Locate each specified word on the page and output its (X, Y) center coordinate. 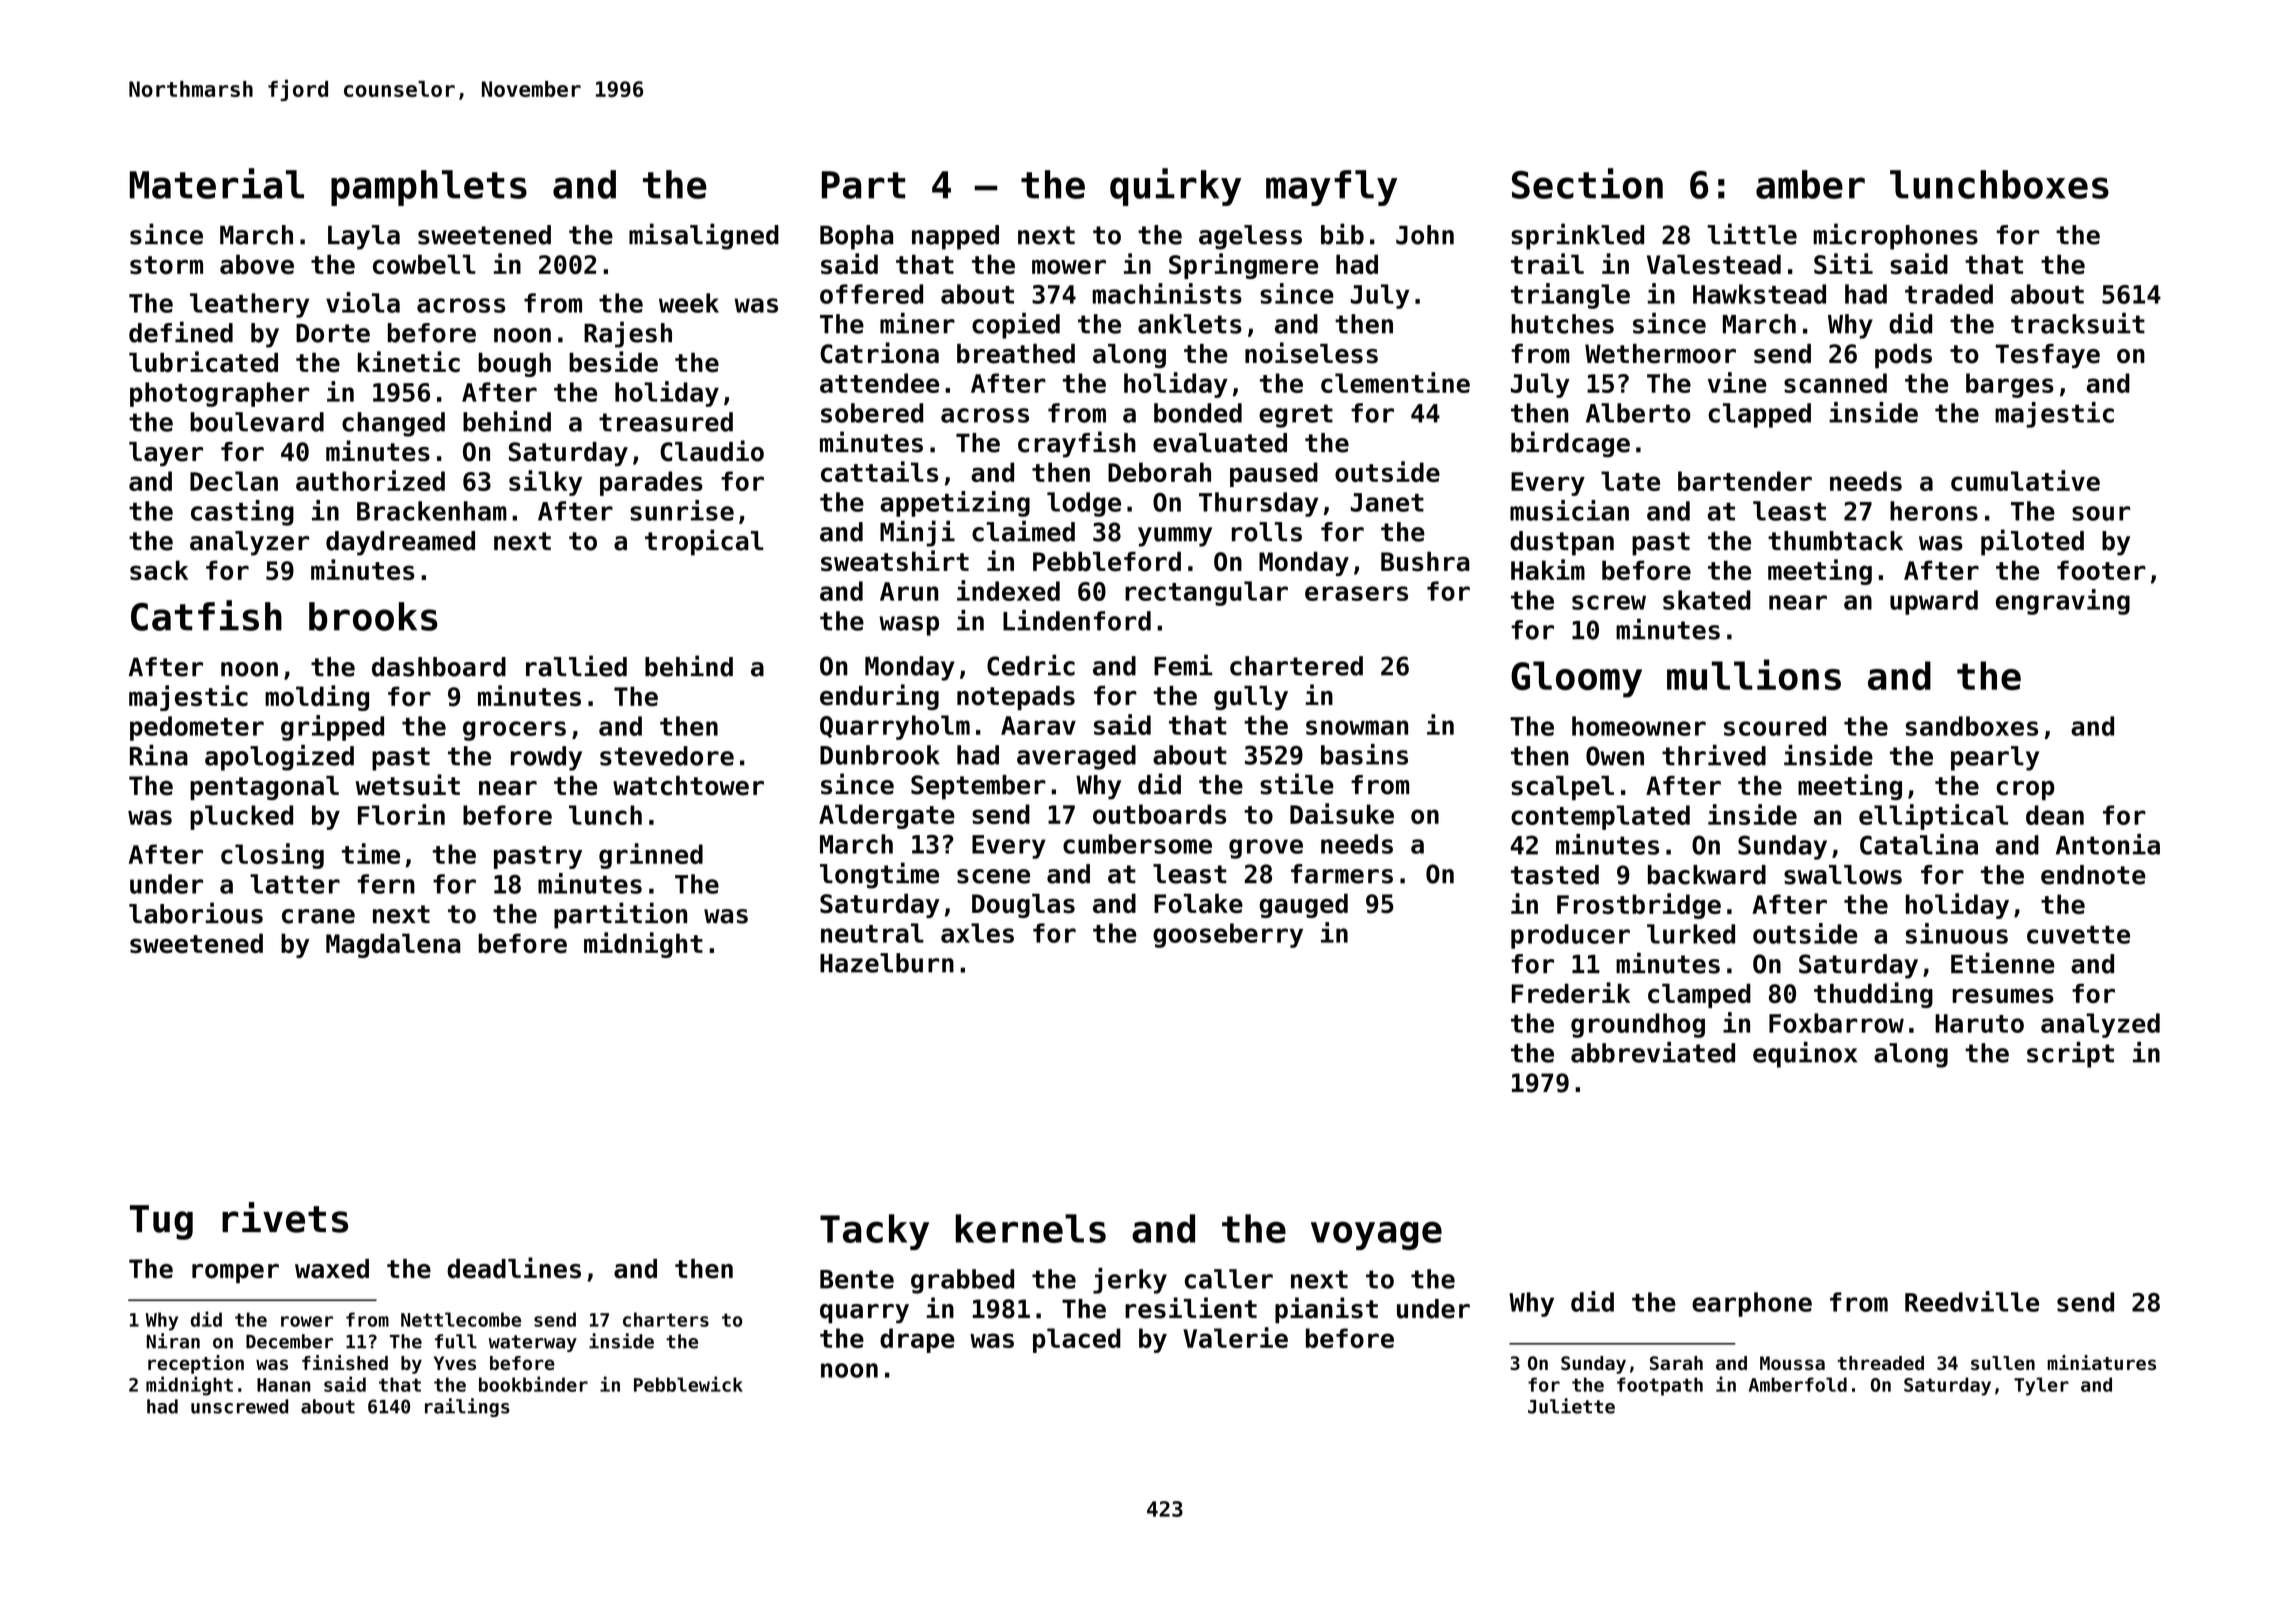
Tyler (2041, 1386)
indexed (1008, 590)
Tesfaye (2048, 356)
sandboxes (1972, 726)
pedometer (197, 728)
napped (955, 237)
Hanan (284, 1385)
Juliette (1571, 1406)
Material (217, 183)
